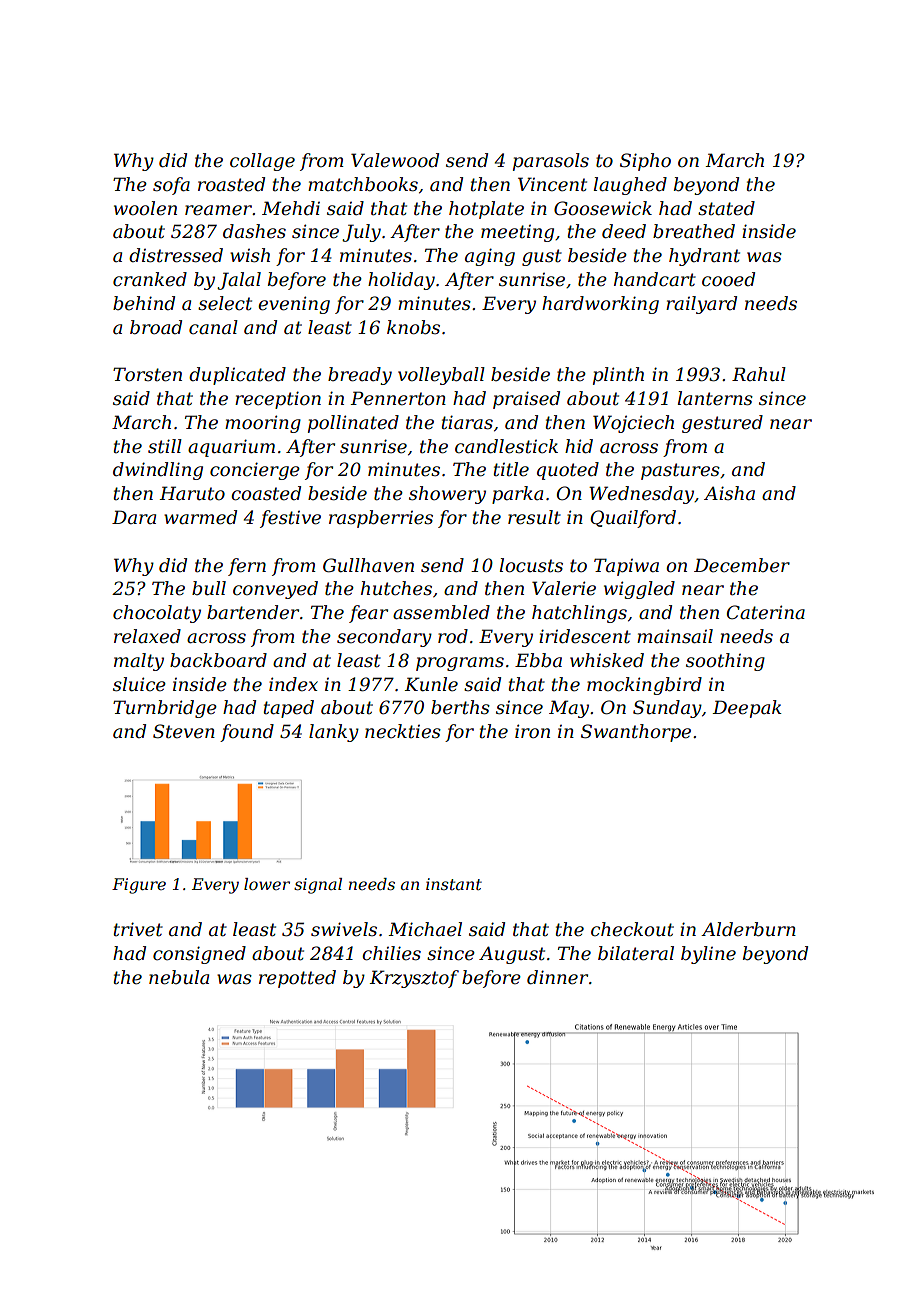  I want to click on raspberries, so click(381, 519).
